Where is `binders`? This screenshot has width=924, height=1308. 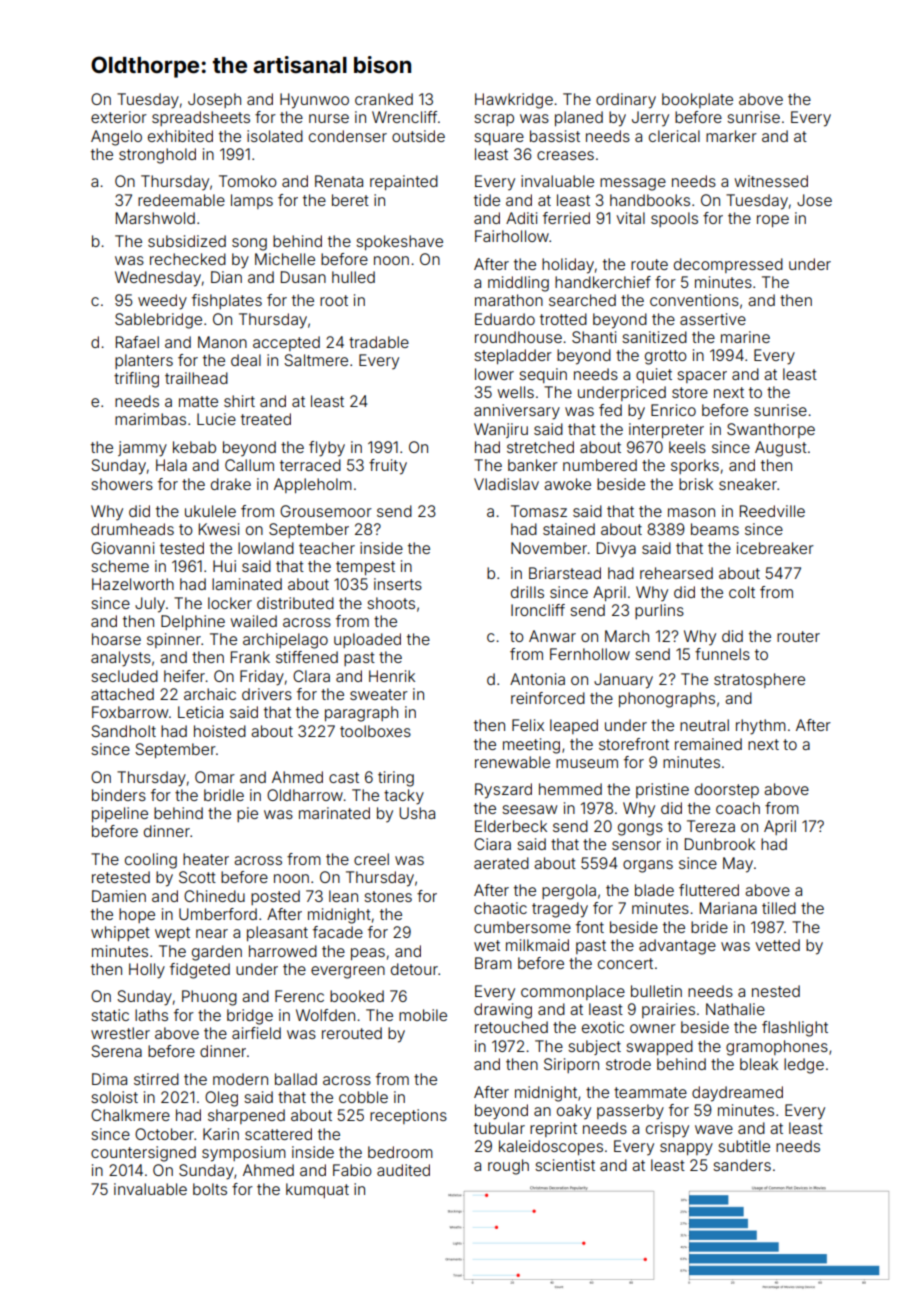 binders is located at coordinates (119, 795).
